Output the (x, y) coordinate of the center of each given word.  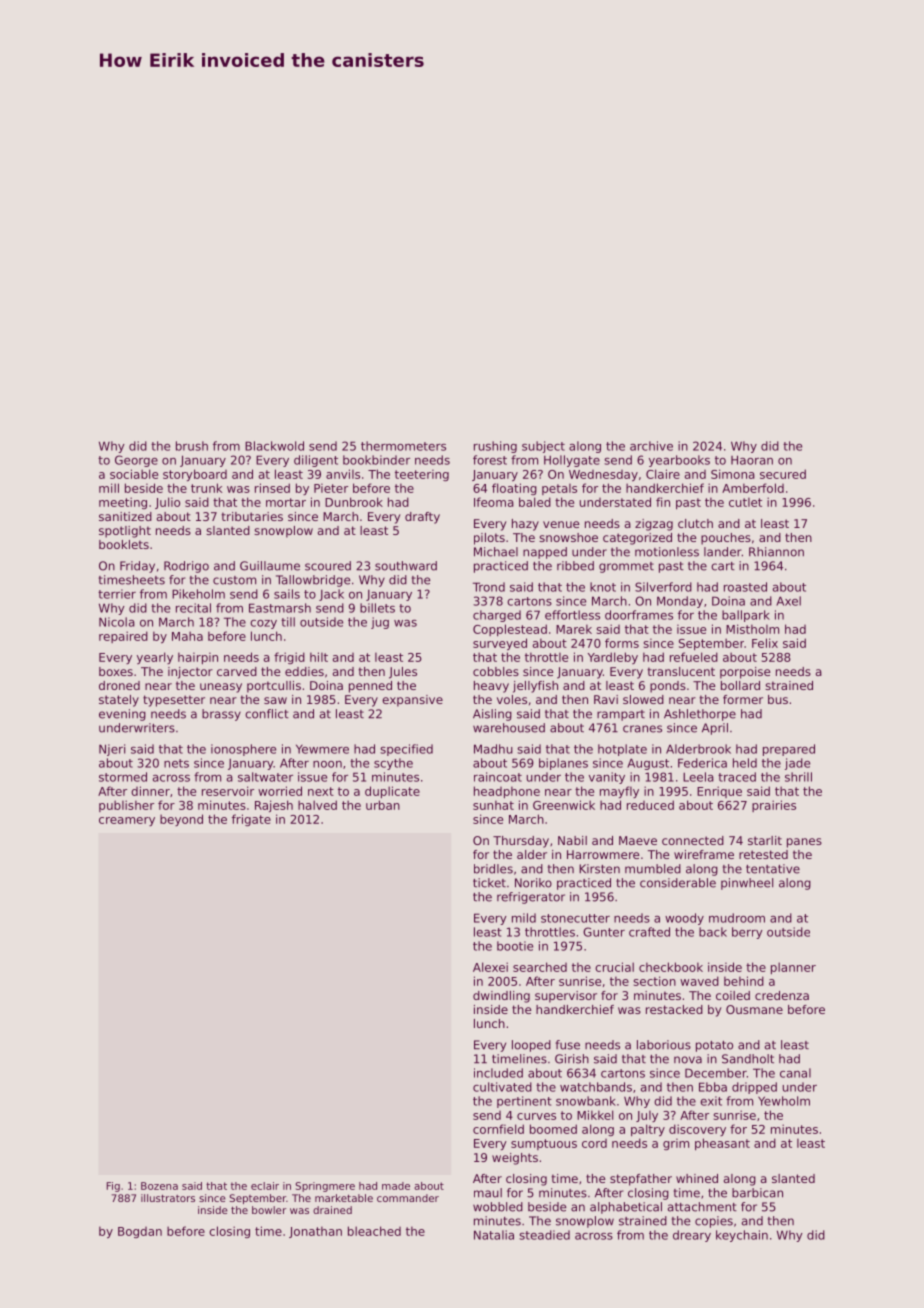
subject (543, 447)
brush (192, 446)
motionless (667, 552)
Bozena (159, 1186)
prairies (774, 806)
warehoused (509, 728)
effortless (572, 615)
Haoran (752, 460)
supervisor (566, 997)
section (655, 981)
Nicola (117, 622)
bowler (269, 1210)
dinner (150, 791)
